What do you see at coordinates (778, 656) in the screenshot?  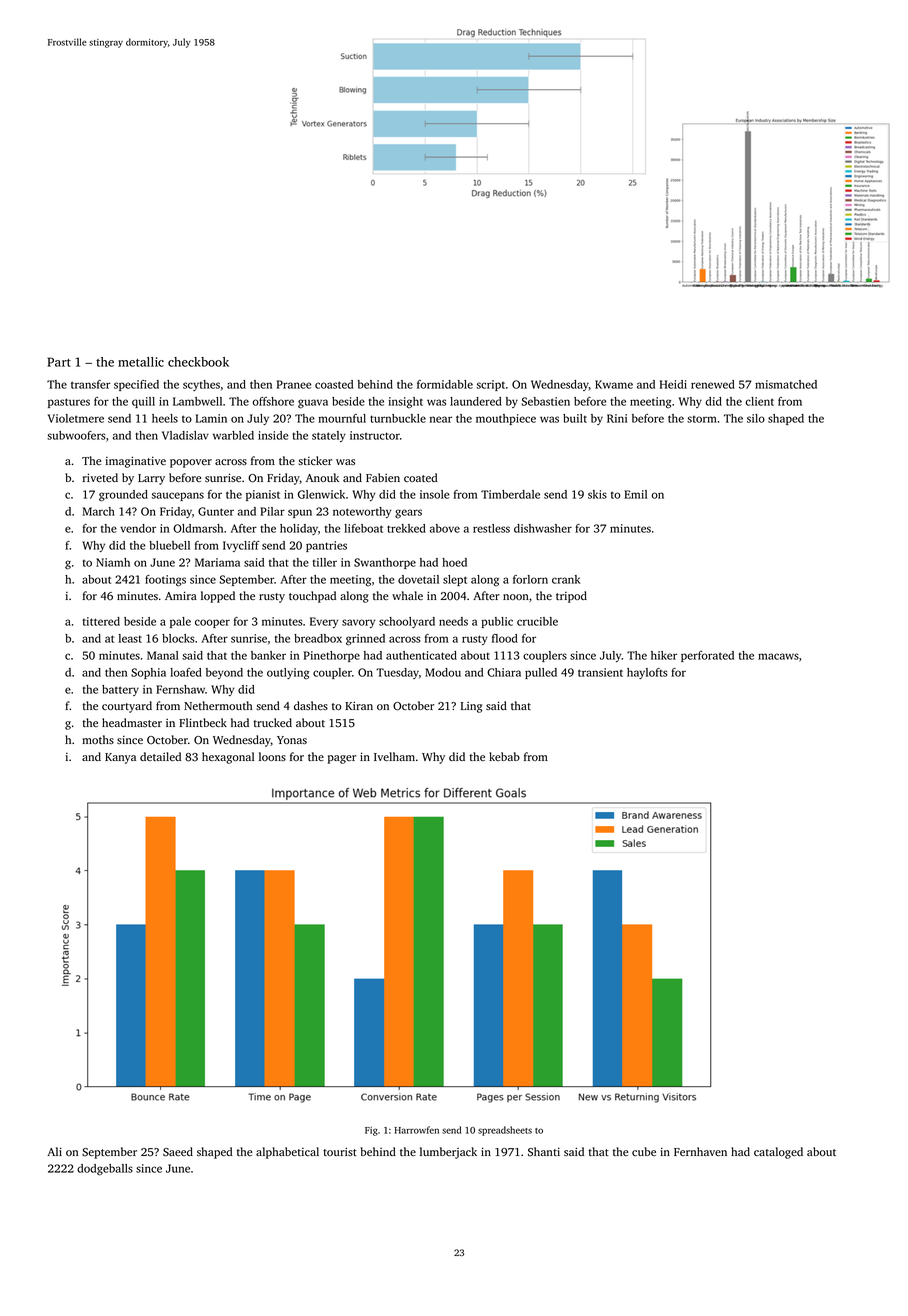 I see `macaws` at bounding box center [778, 656].
